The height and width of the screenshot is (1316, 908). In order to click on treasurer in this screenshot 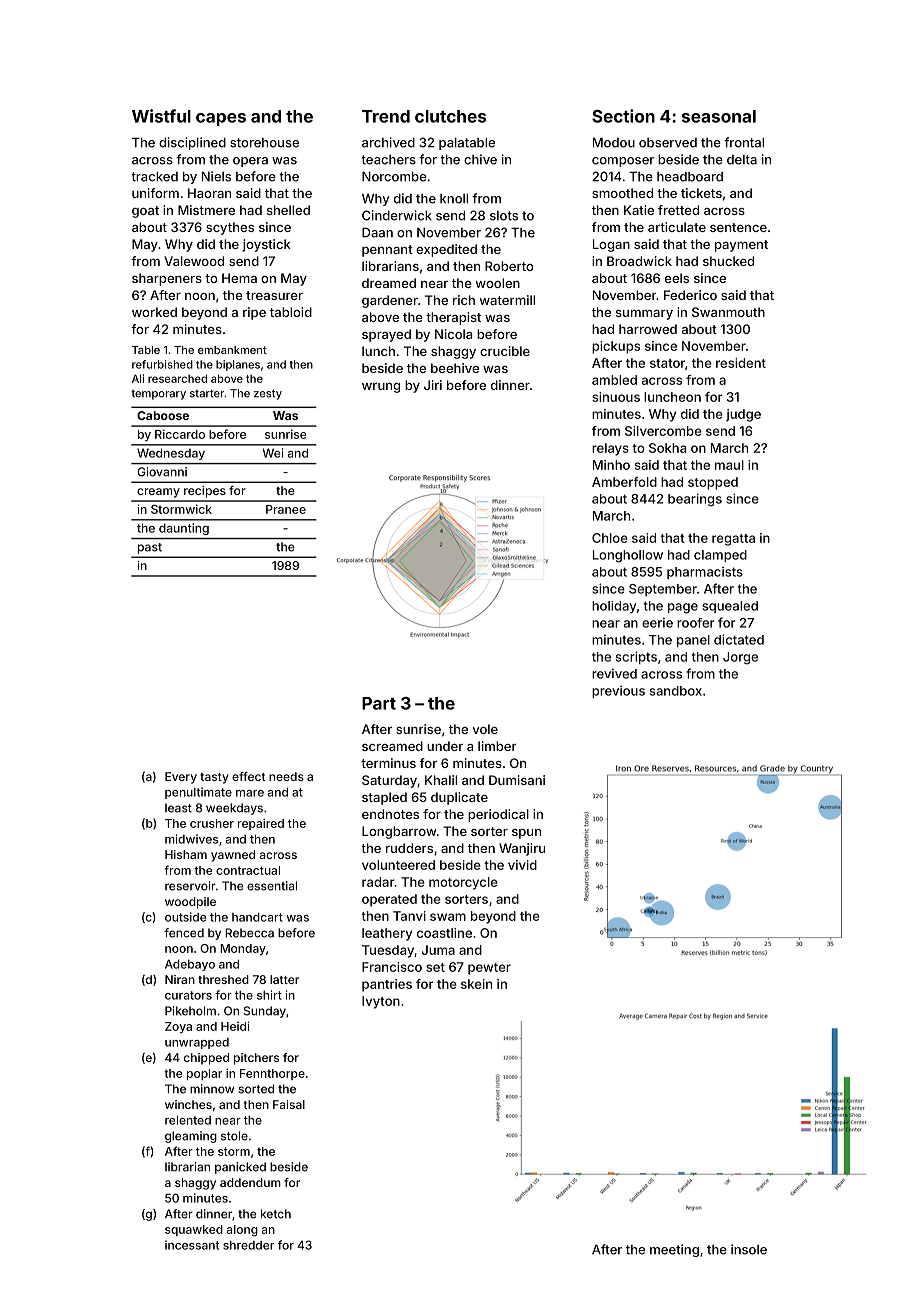, I will do `click(274, 295)`.
